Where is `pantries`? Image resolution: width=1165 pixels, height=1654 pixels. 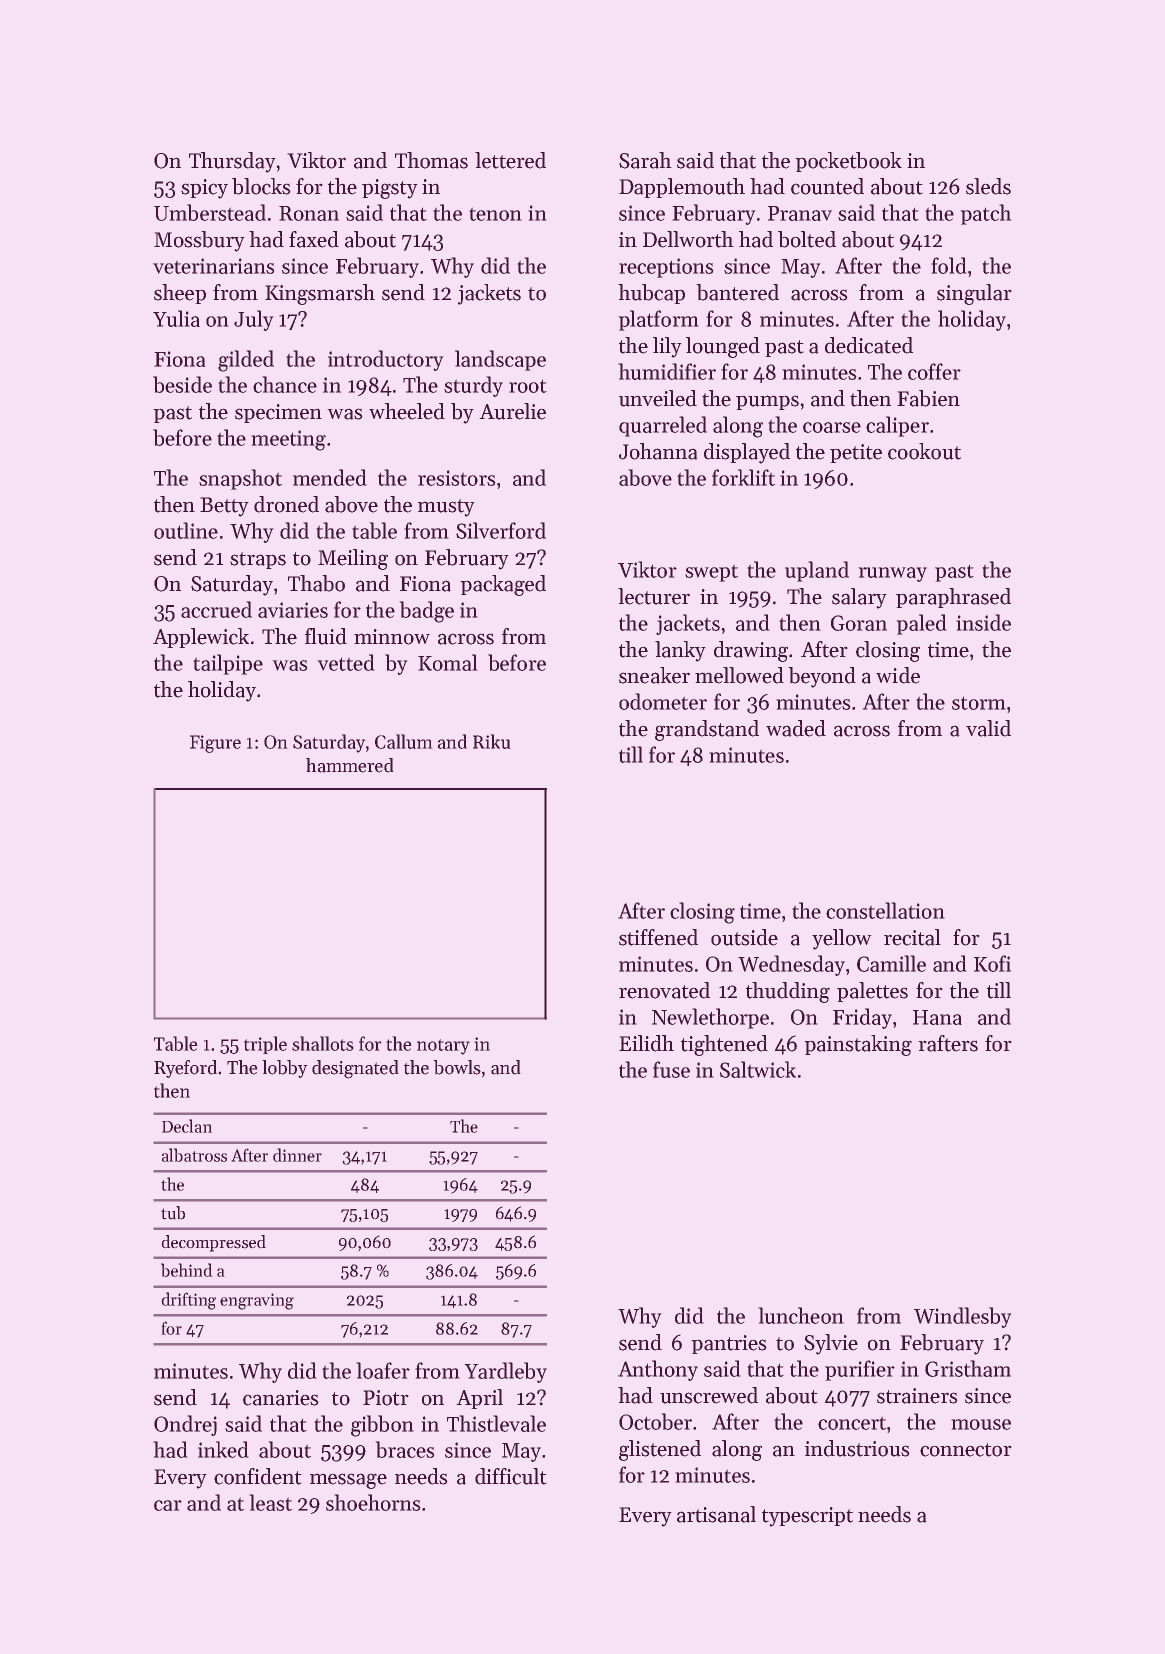
pantries is located at coordinates (729, 1344).
